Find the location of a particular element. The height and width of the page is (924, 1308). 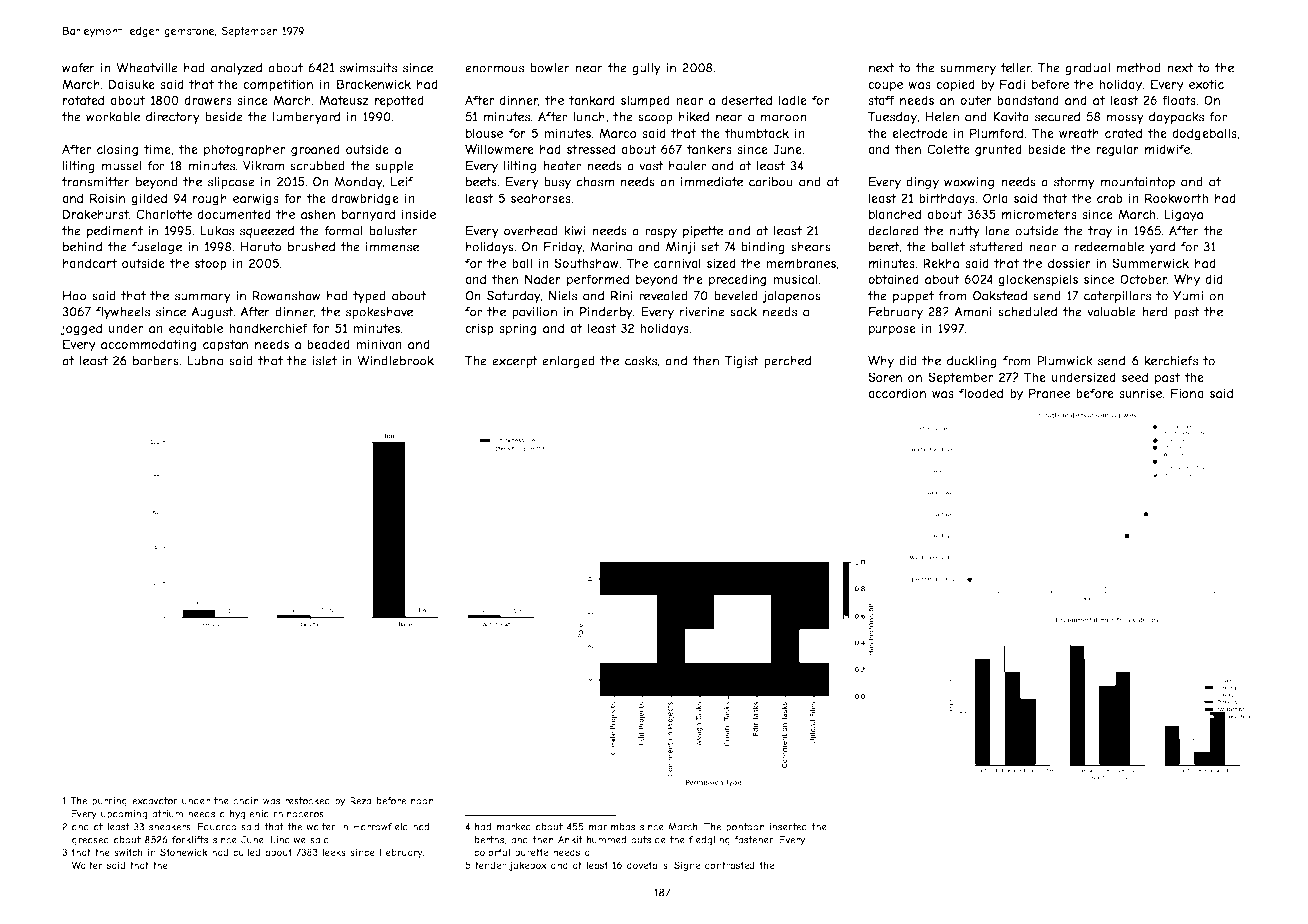

redeemable is located at coordinates (1109, 247).
